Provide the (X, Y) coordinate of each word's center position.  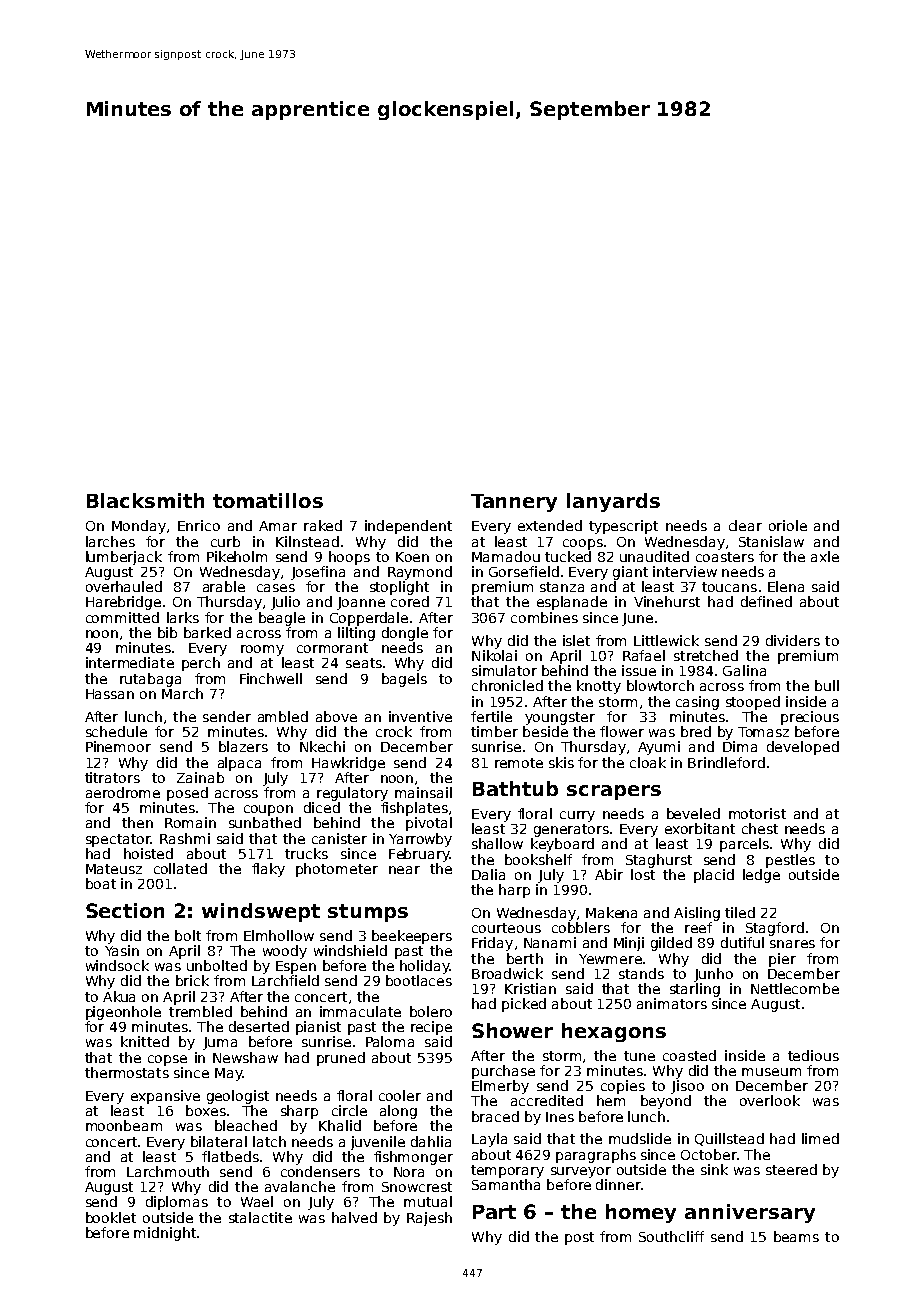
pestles (790, 861)
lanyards (613, 502)
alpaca (239, 764)
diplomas (177, 1203)
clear (745, 525)
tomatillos (268, 500)
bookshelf (538, 859)
